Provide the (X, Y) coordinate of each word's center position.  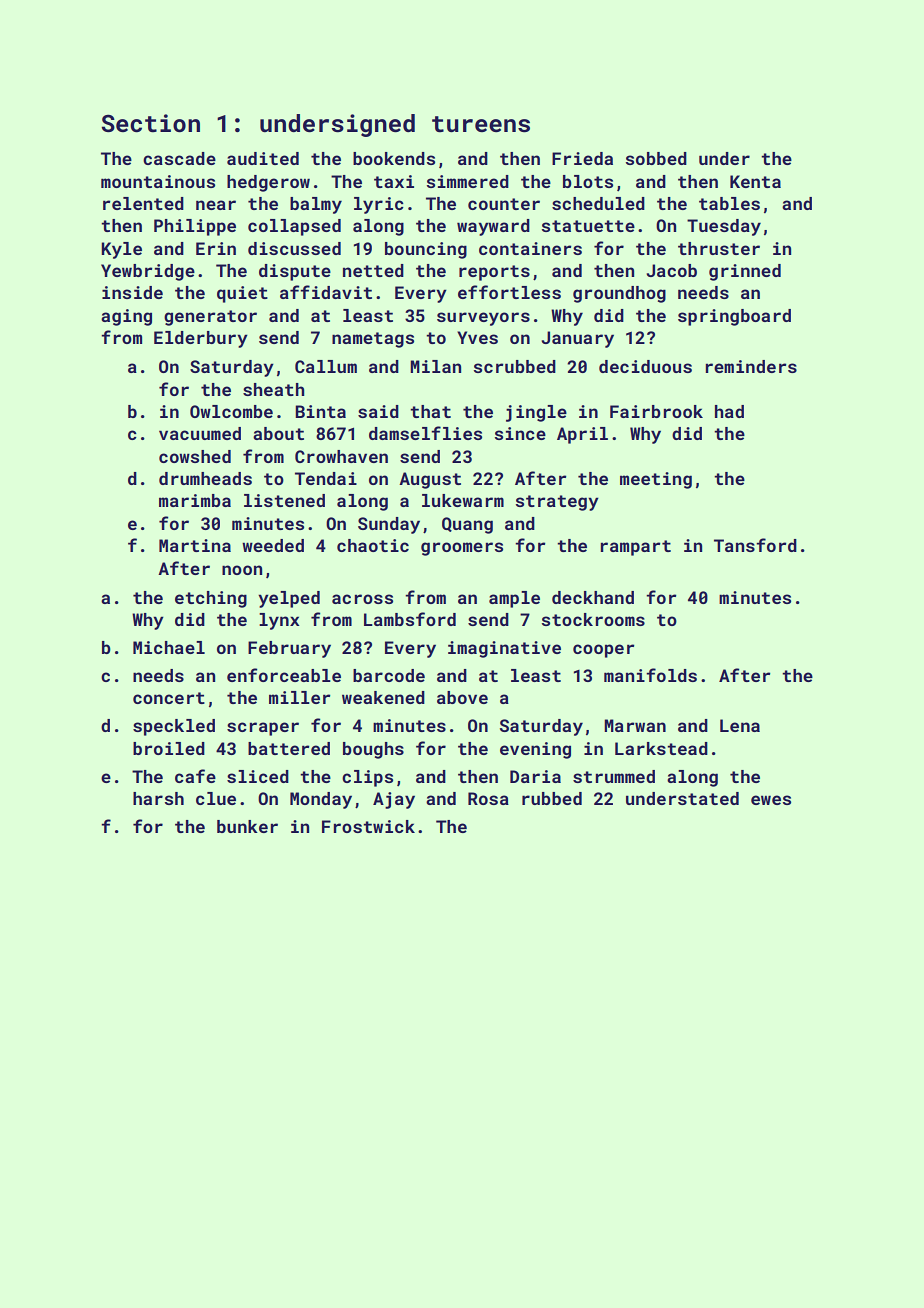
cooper (604, 651)
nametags (373, 340)
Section (151, 123)
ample (514, 599)
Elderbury (201, 339)
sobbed (656, 158)
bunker (247, 826)
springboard (734, 317)
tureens (481, 124)
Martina (195, 545)
